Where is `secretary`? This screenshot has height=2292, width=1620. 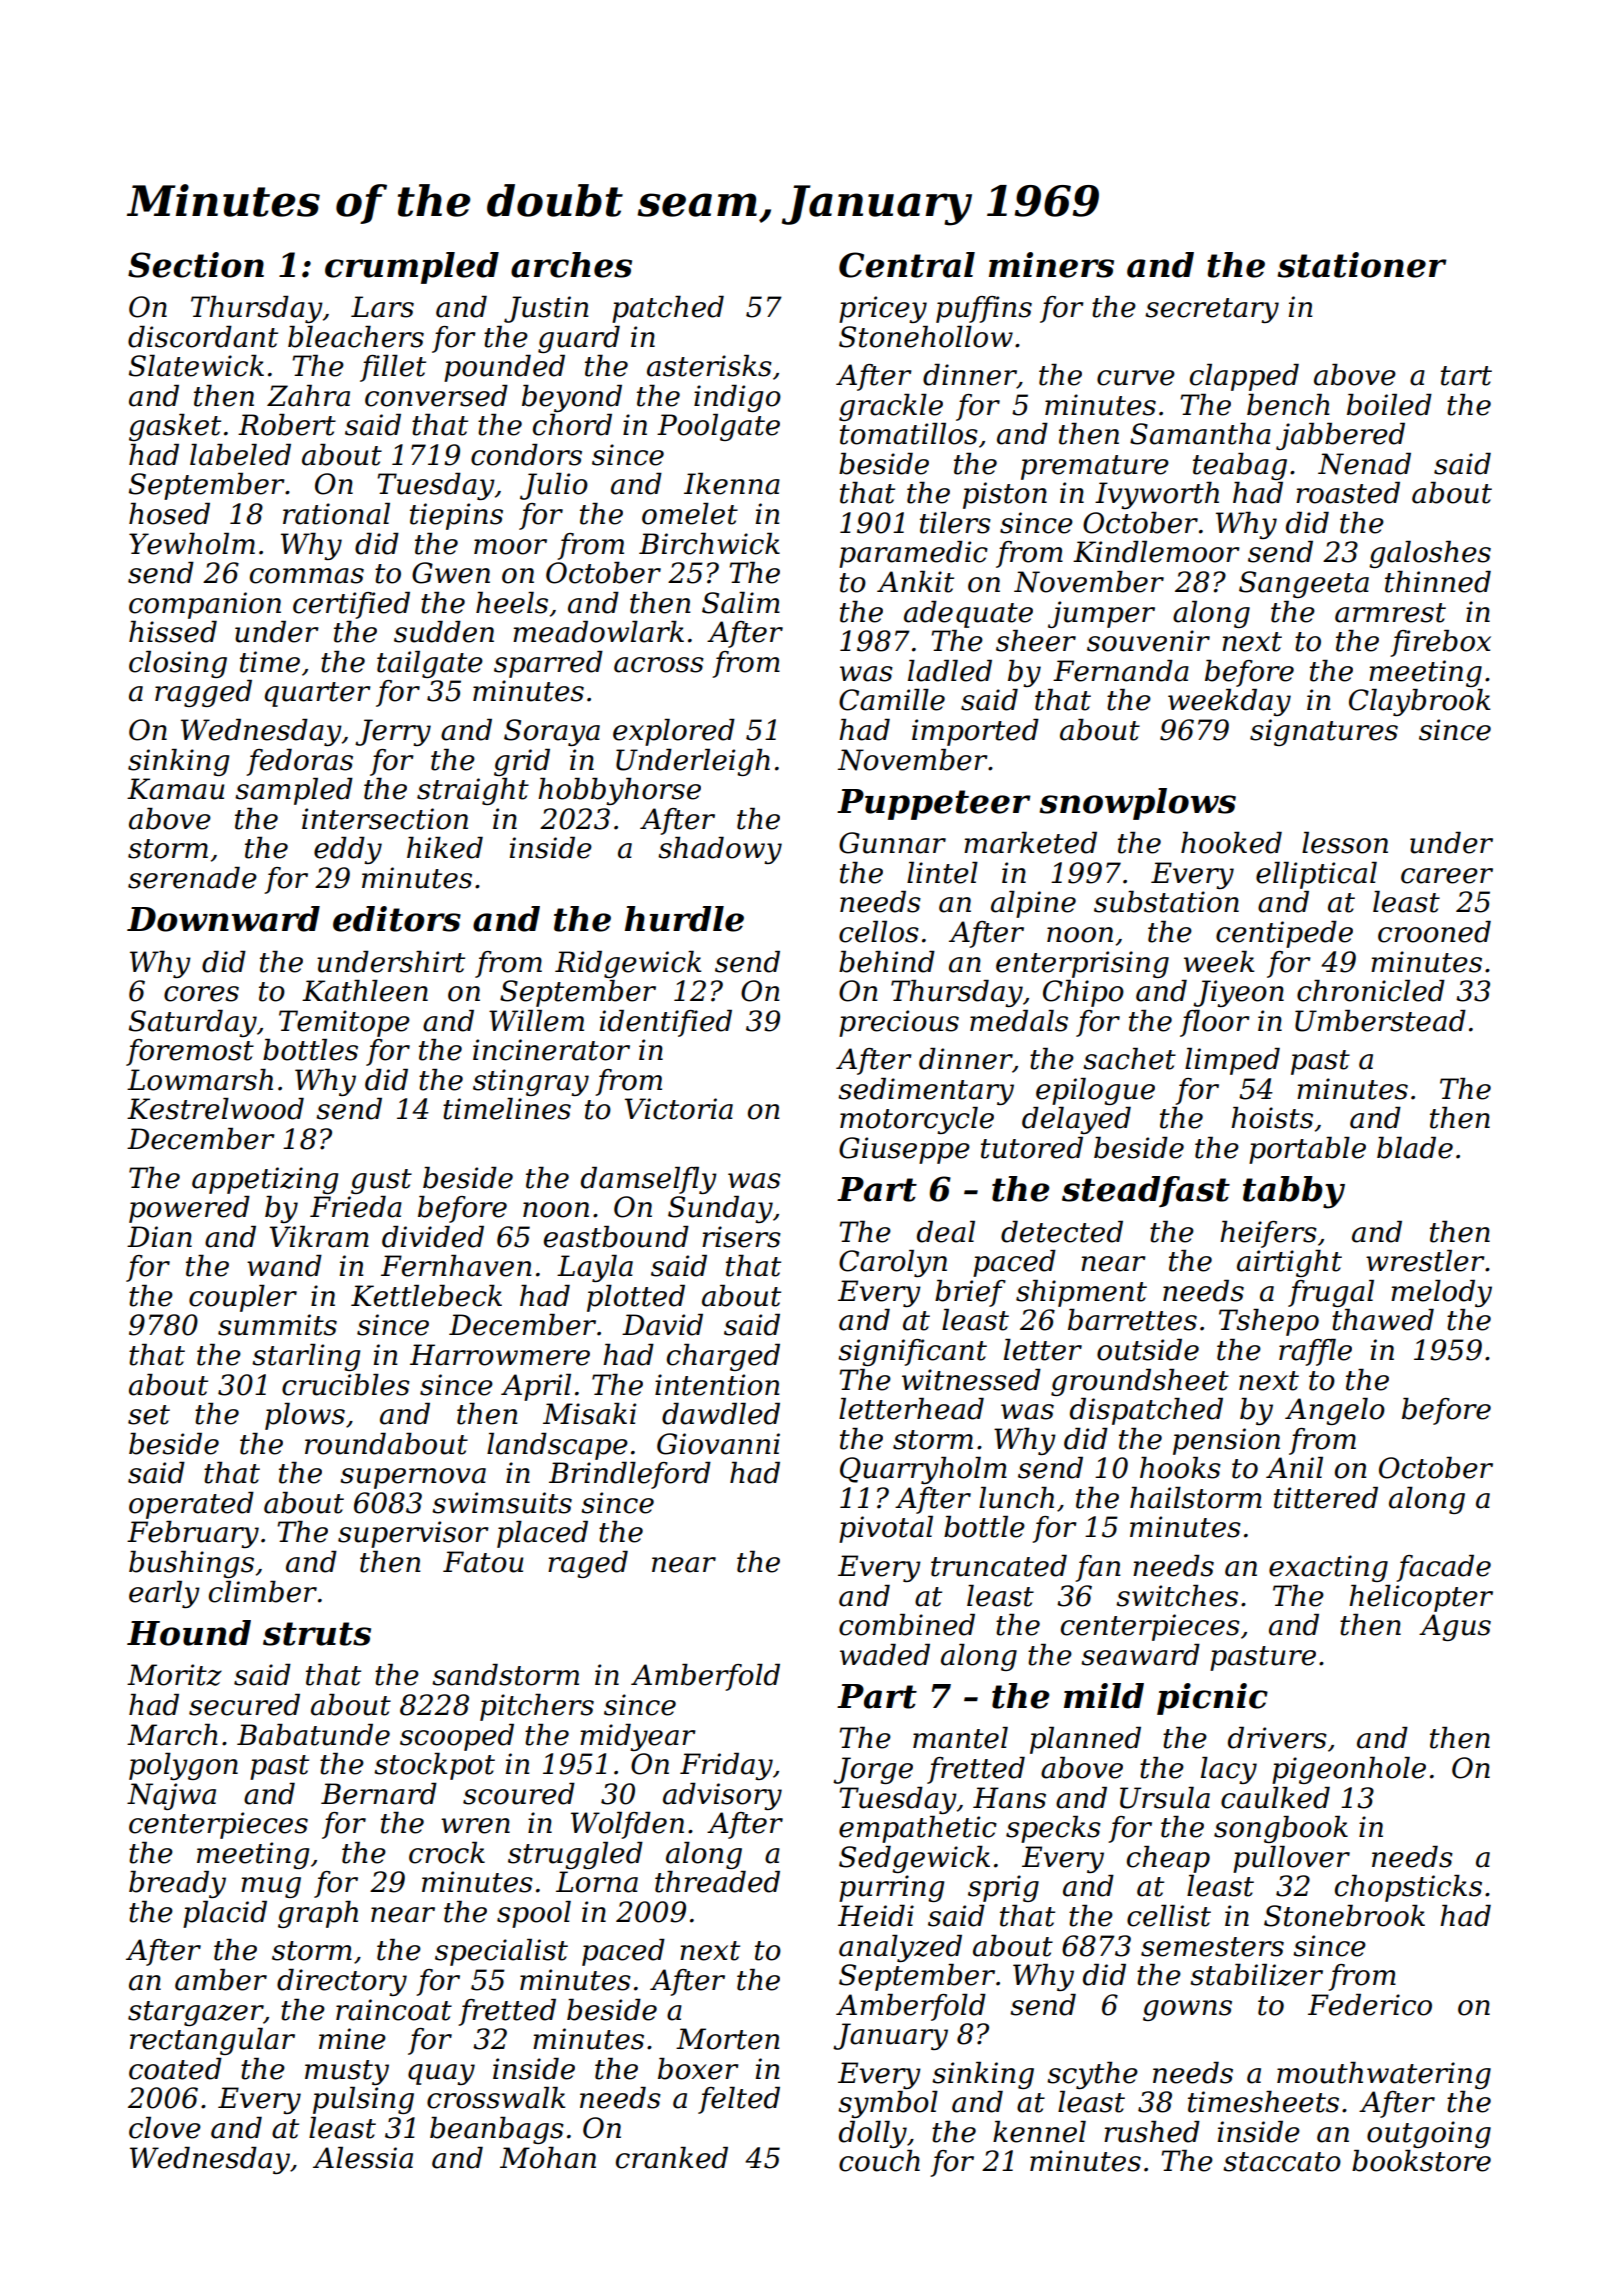 secretary is located at coordinates (1212, 310).
